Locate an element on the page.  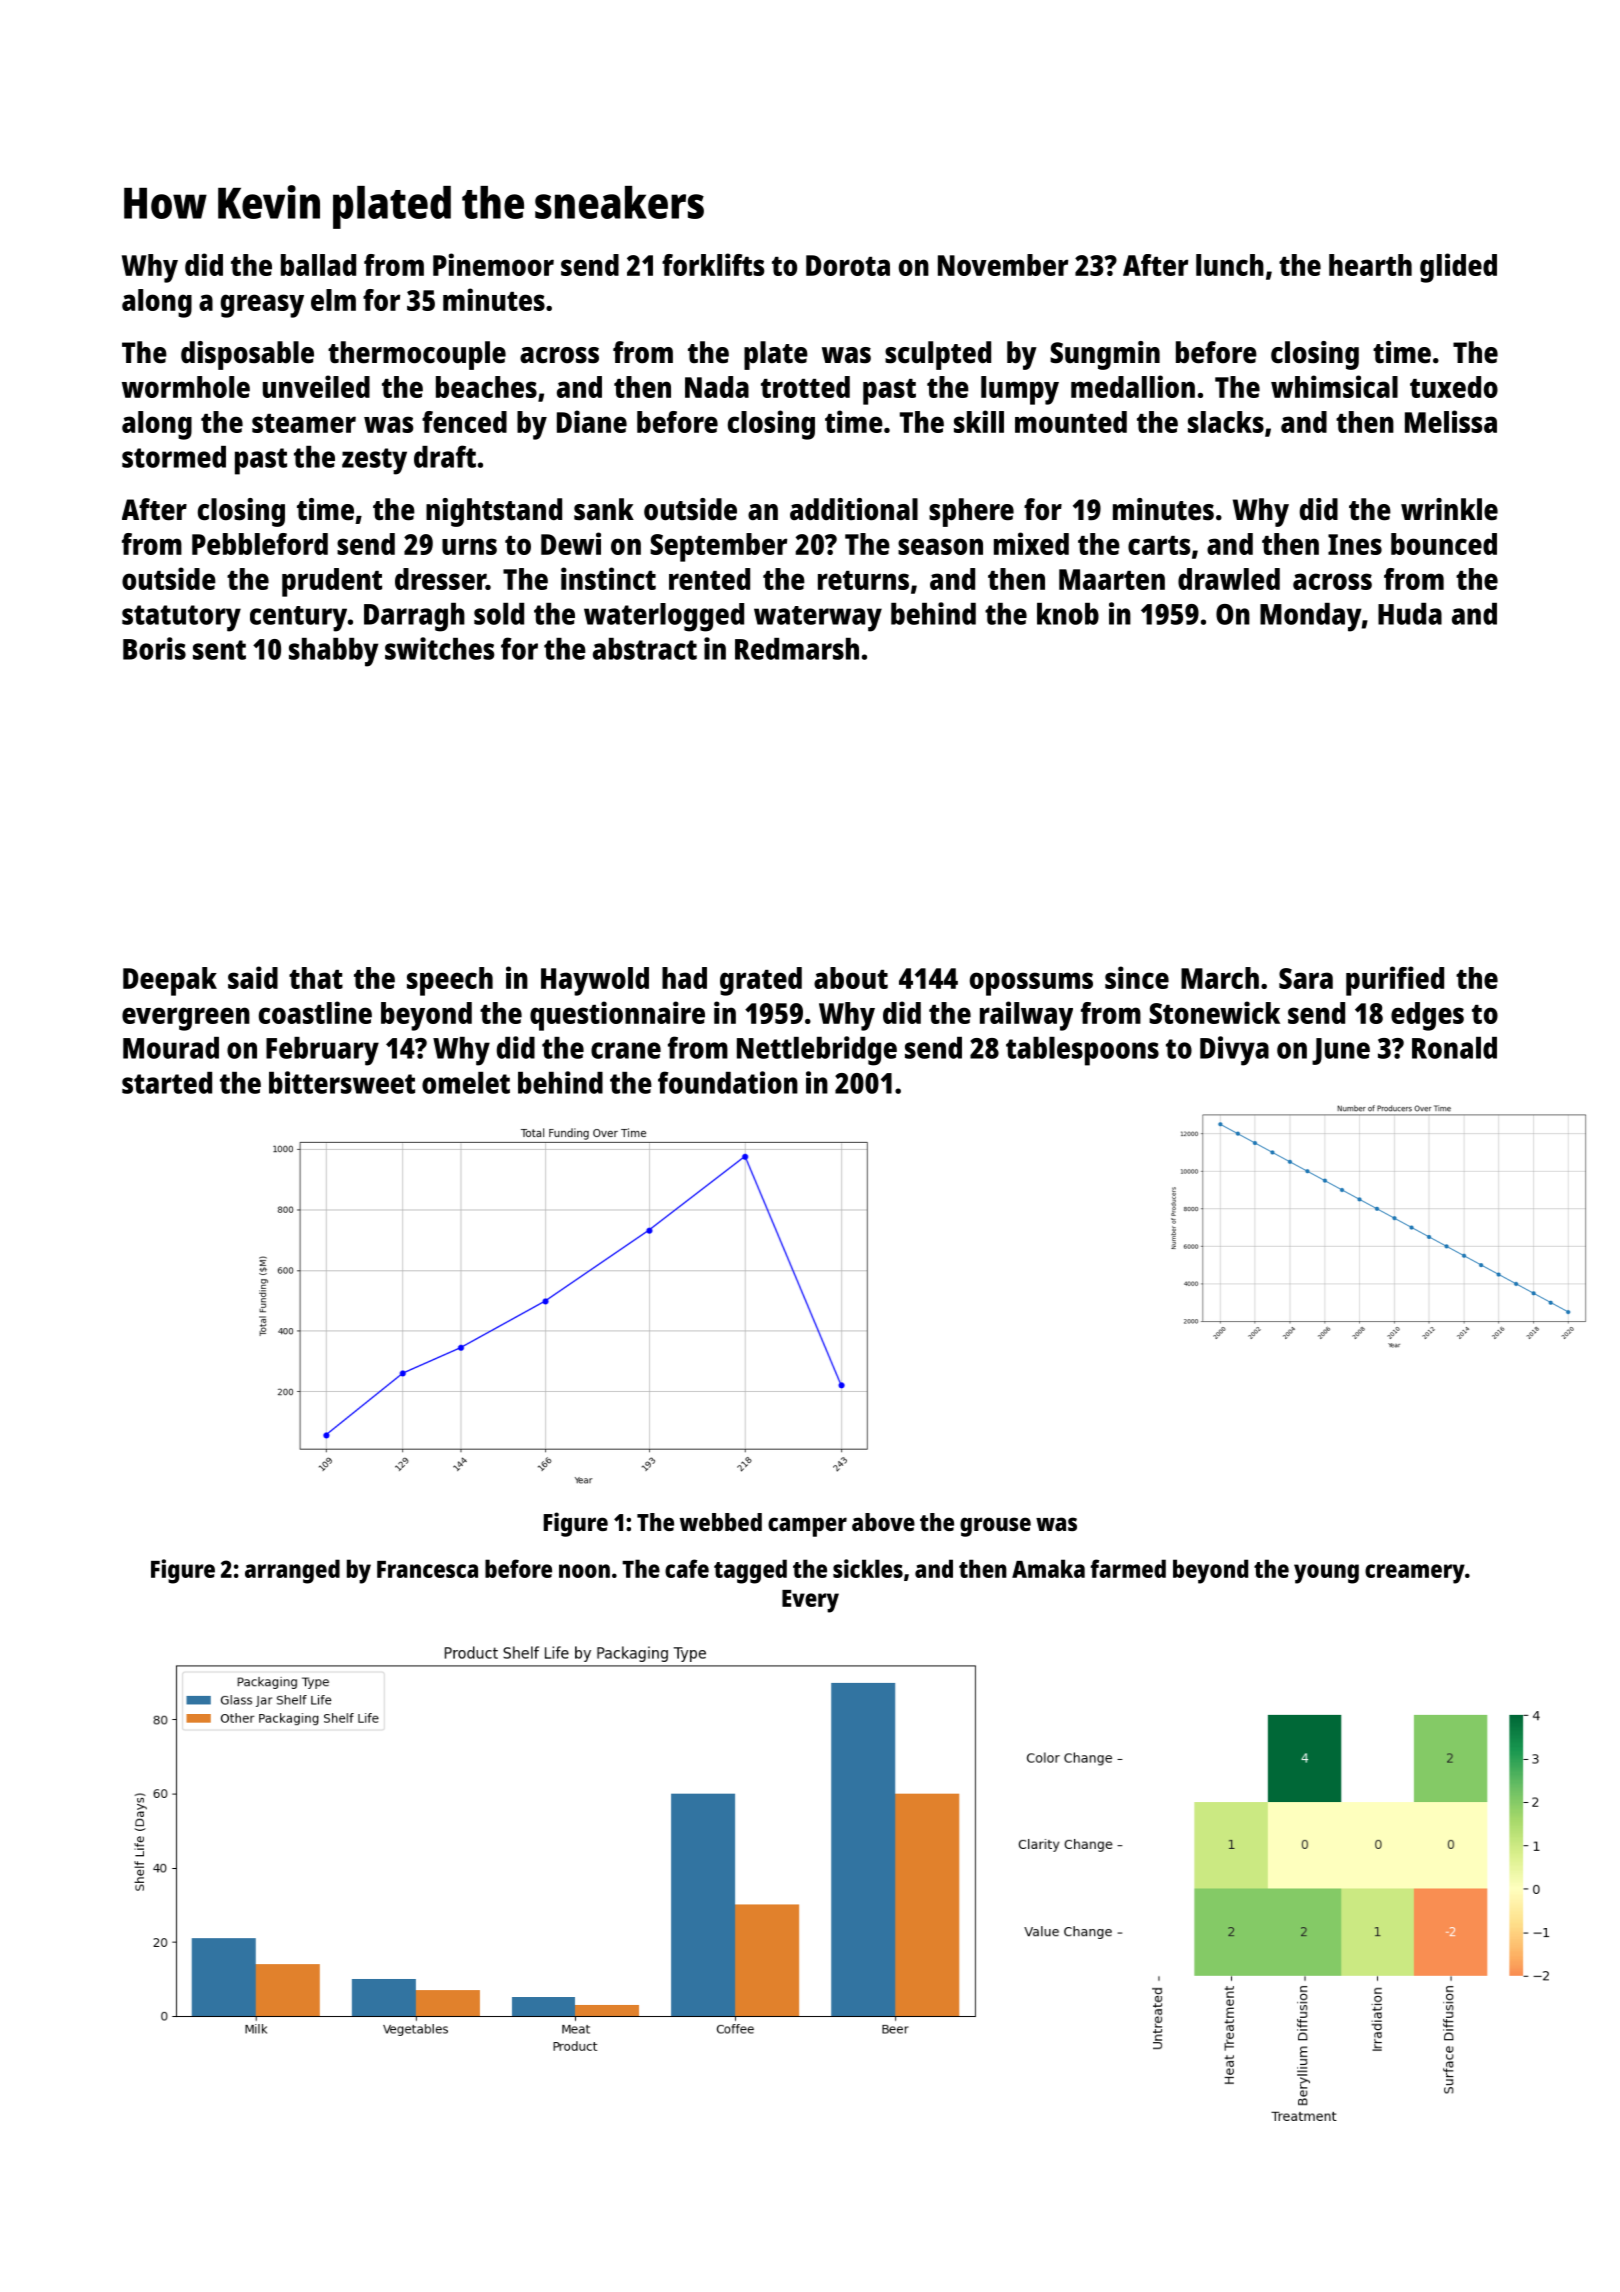
speech is located at coordinates (450, 981).
